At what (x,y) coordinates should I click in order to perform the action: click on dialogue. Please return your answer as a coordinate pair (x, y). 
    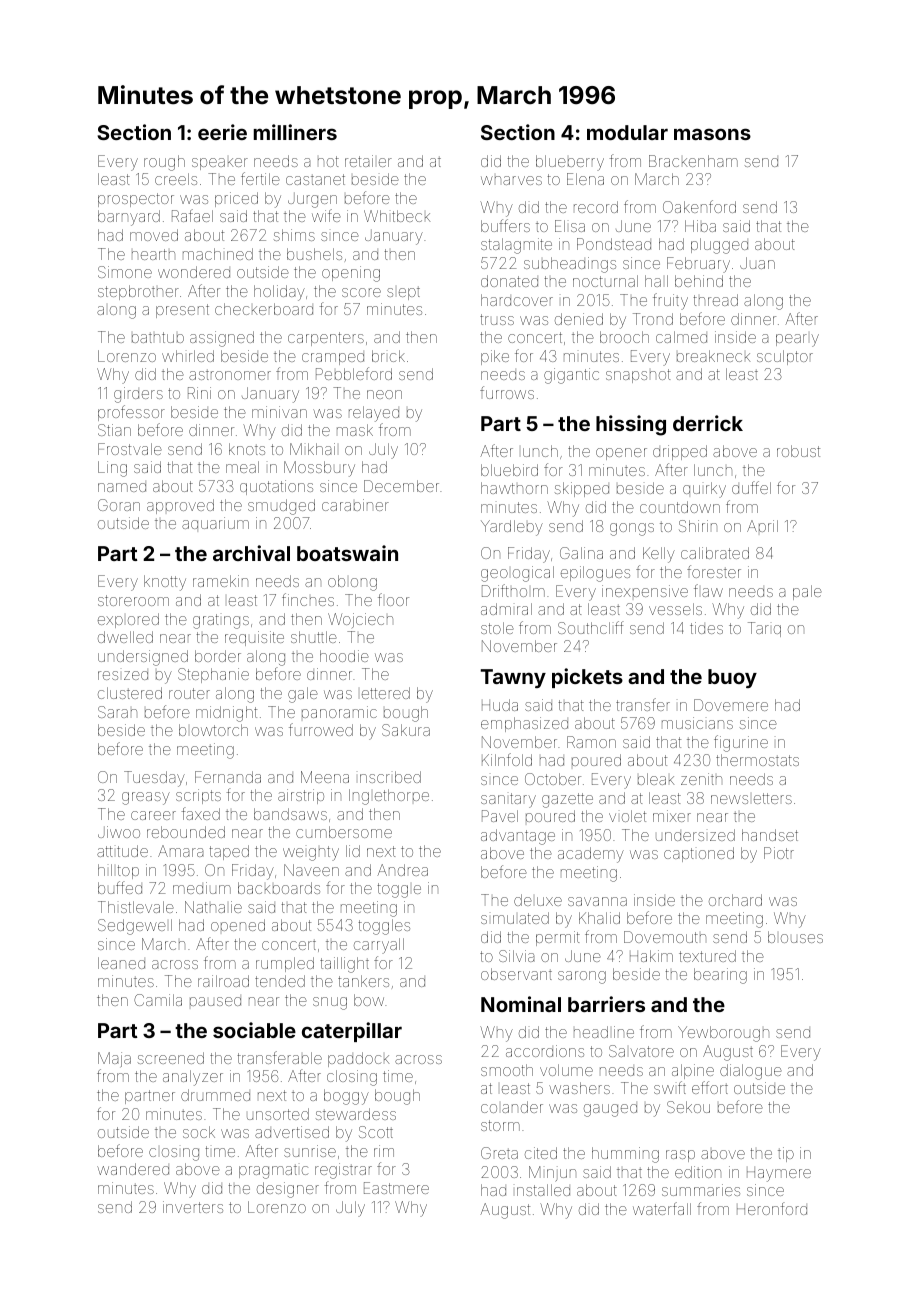
    Looking at the image, I should click on (751, 1072).
